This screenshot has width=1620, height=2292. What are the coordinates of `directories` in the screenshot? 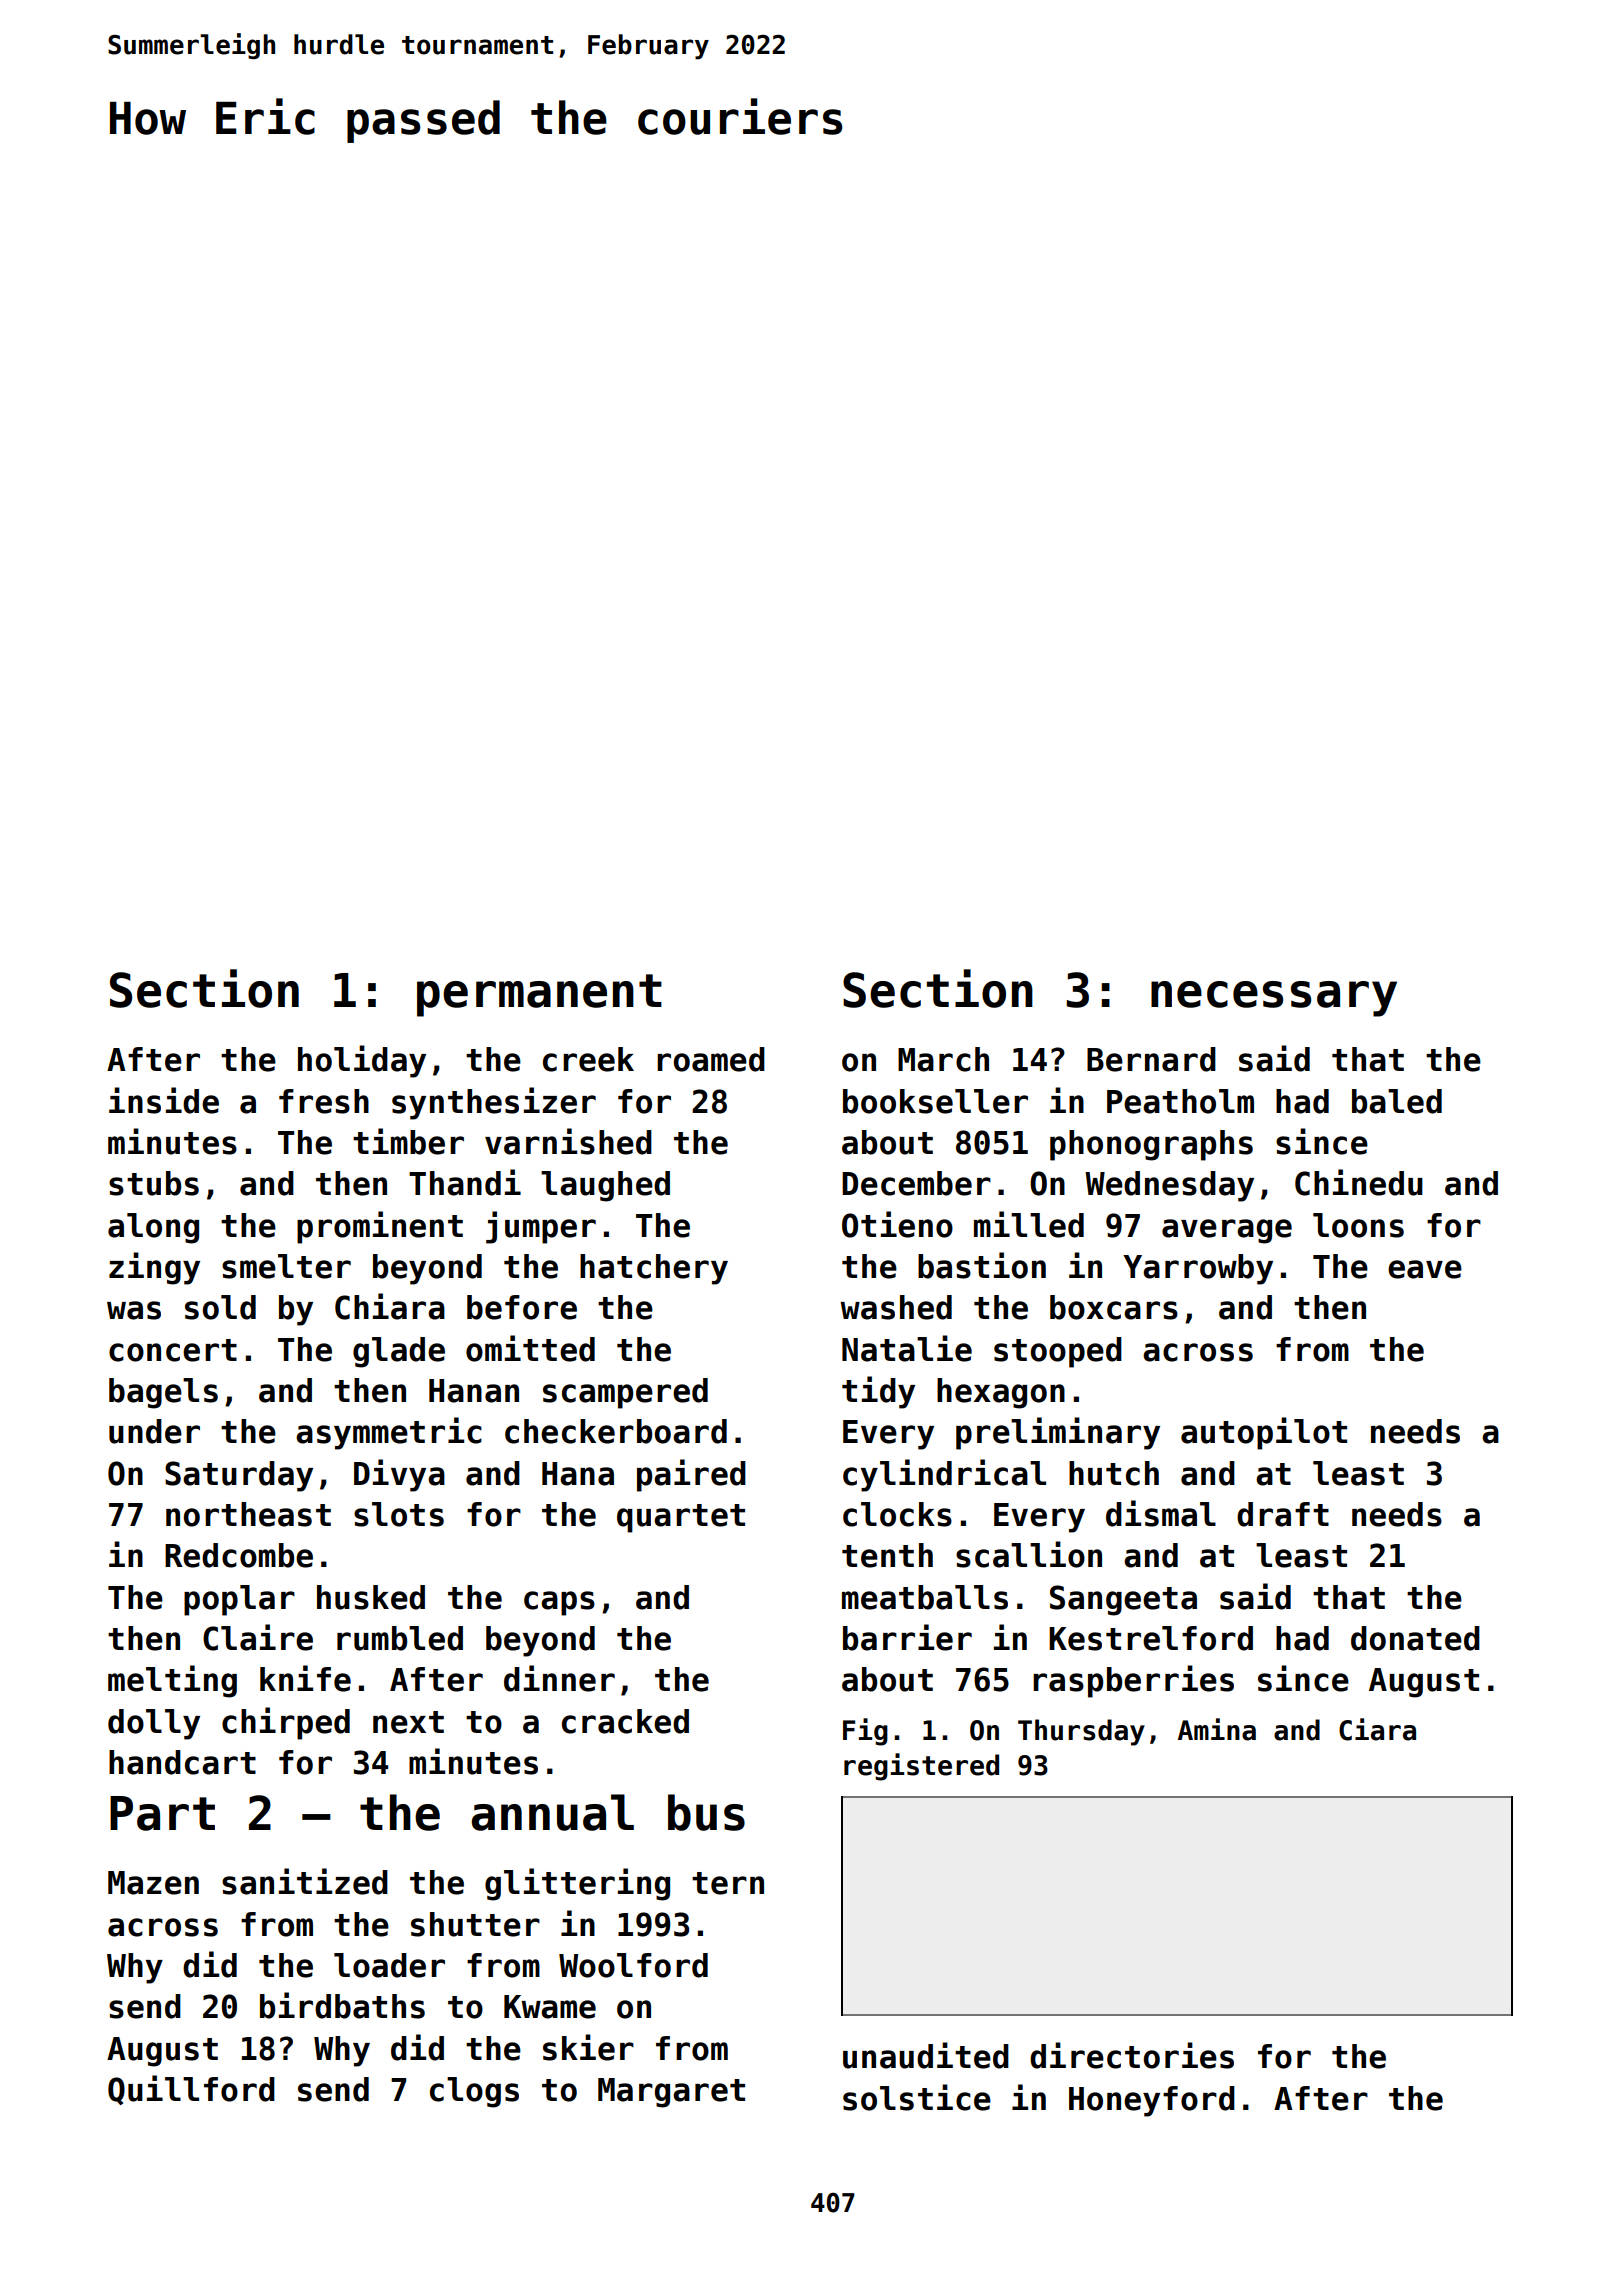 It's located at (1132, 2055).
